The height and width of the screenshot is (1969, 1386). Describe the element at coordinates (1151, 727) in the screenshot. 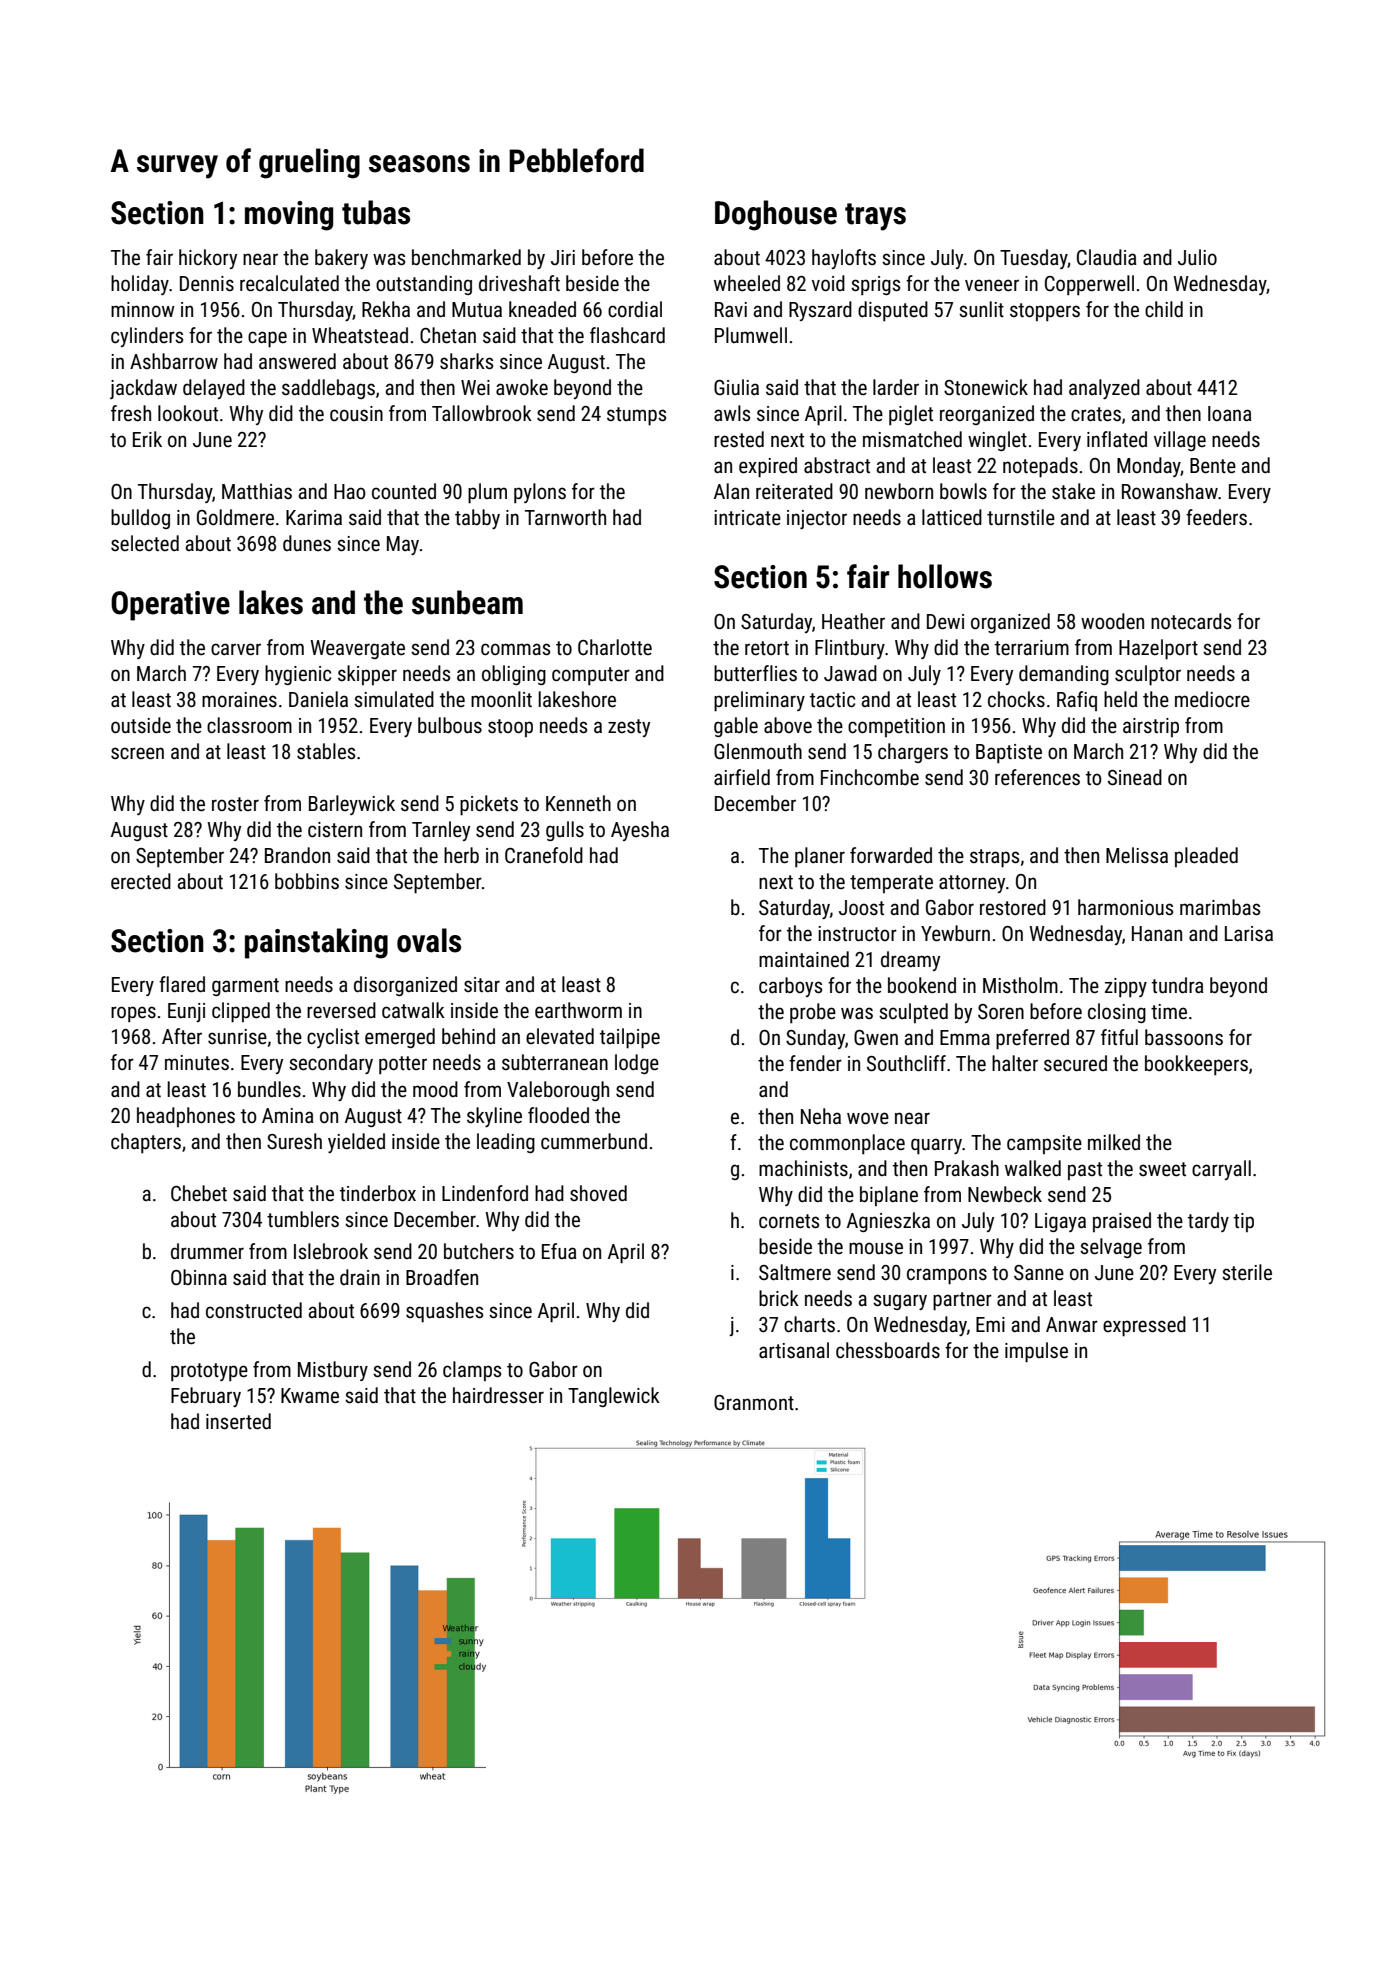

I see `airstrip` at that location.
